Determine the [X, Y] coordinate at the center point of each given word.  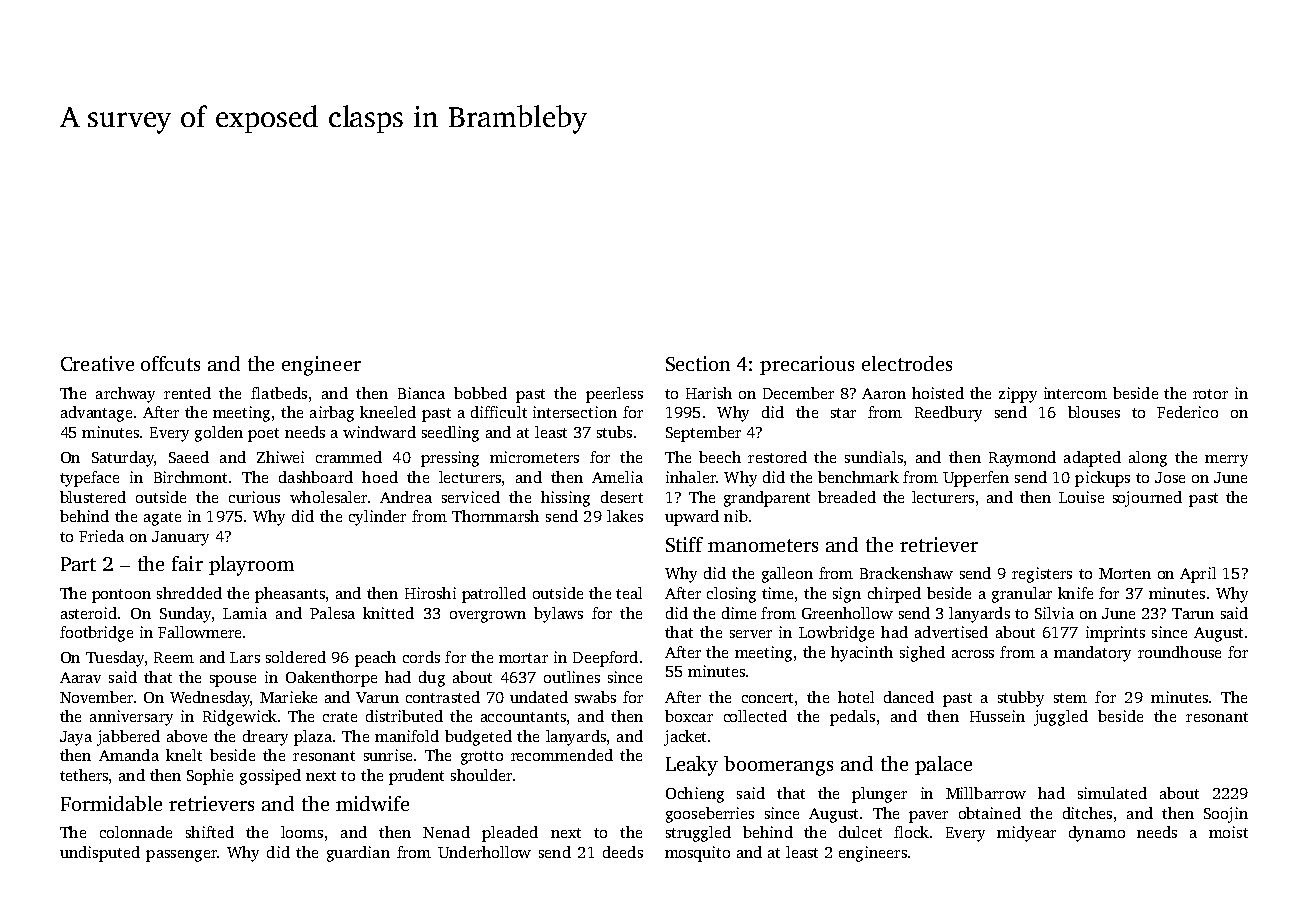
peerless [614, 395]
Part [78, 564]
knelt [184, 755]
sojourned [1147, 499]
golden [219, 434]
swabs [595, 697]
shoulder [481, 775]
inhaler [691, 477]
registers [1042, 575]
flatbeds [279, 393]
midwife [372, 803]
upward [692, 518]
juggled [1061, 718]
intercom [1075, 393]
